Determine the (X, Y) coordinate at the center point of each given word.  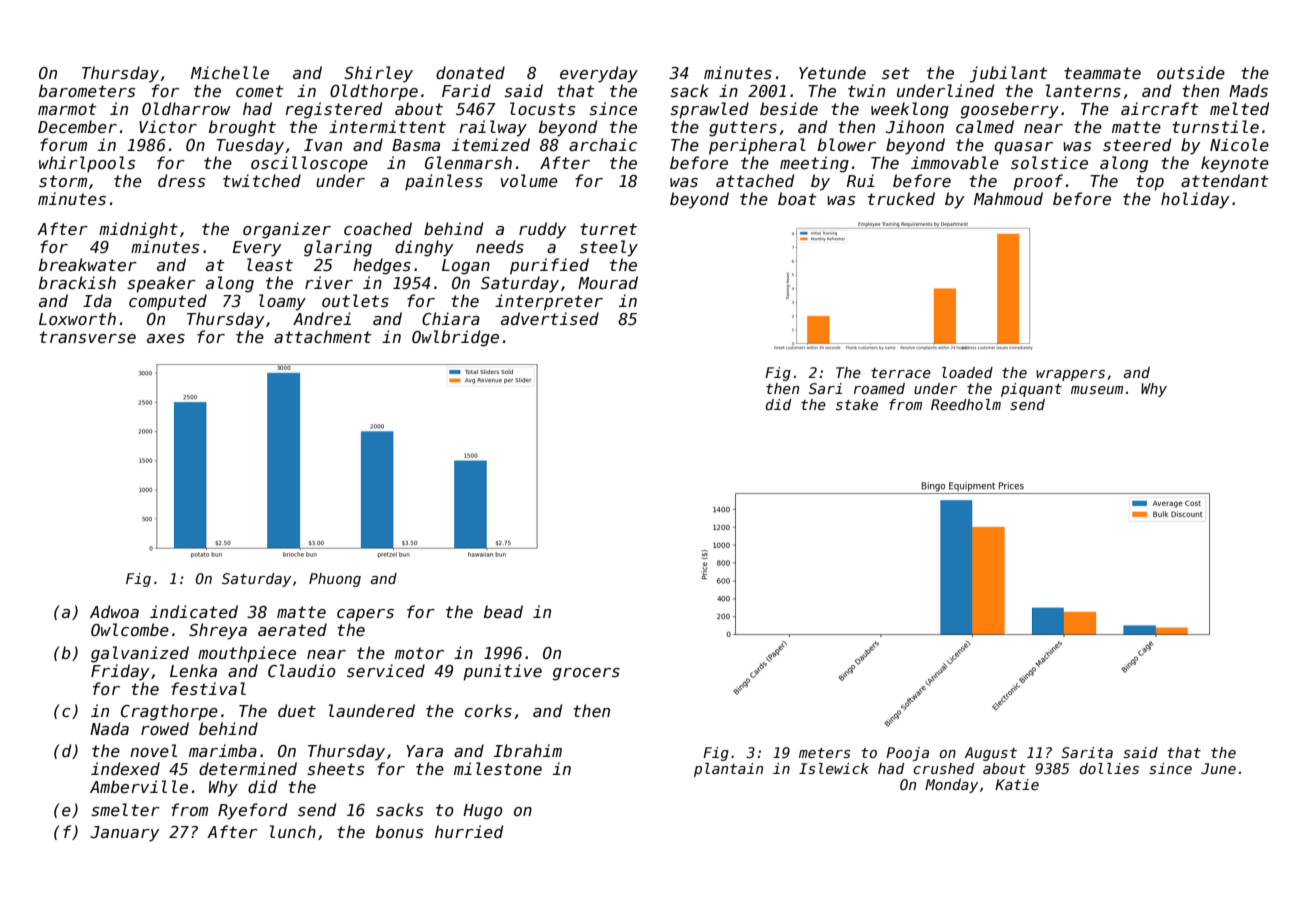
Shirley (378, 74)
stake (857, 404)
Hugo (483, 812)
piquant (1031, 390)
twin (866, 90)
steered (1137, 144)
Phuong (335, 580)
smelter (125, 810)
